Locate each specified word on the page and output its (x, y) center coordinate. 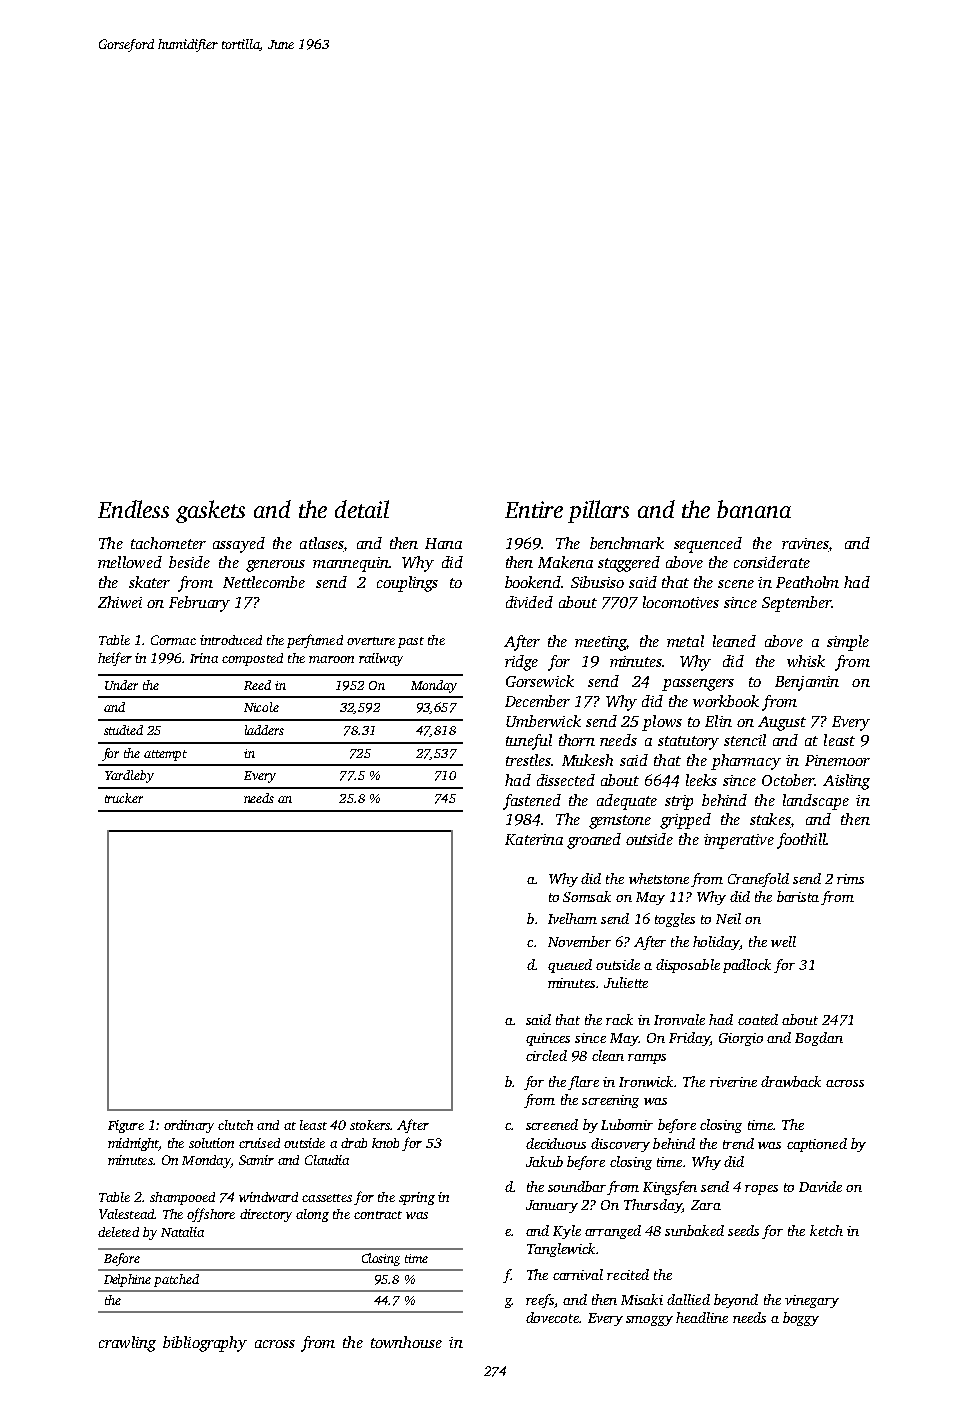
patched (176, 1280)
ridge (521, 663)
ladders (264, 730)
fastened (532, 802)
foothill (801, 841)
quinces (548, 1039)
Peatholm (807, 582)
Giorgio (741, 1039)
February (199, 604)
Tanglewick (561, 1250)
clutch (235, 1125)
